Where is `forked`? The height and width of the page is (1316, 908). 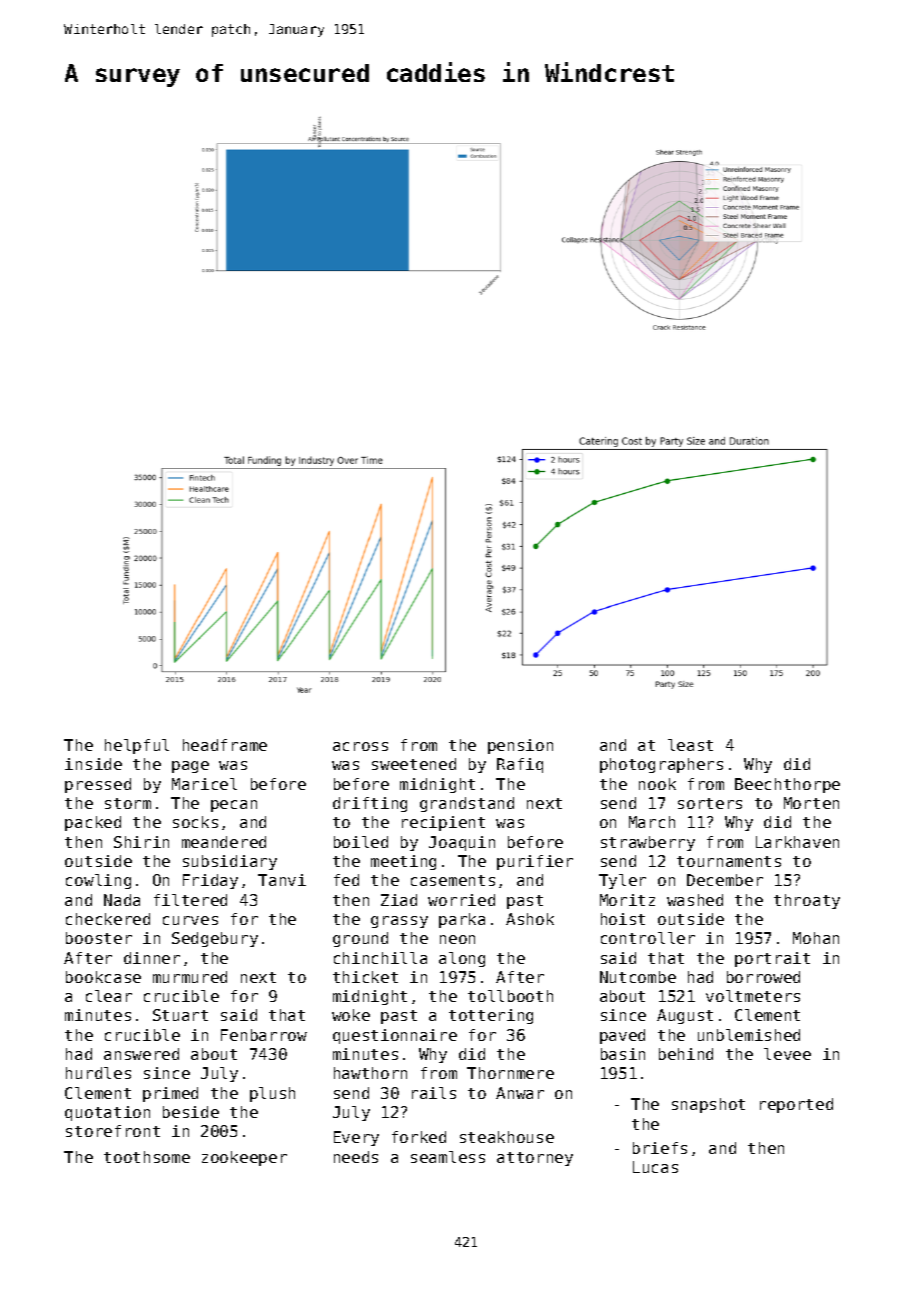
forked is located at coordinates (419, 1137).
